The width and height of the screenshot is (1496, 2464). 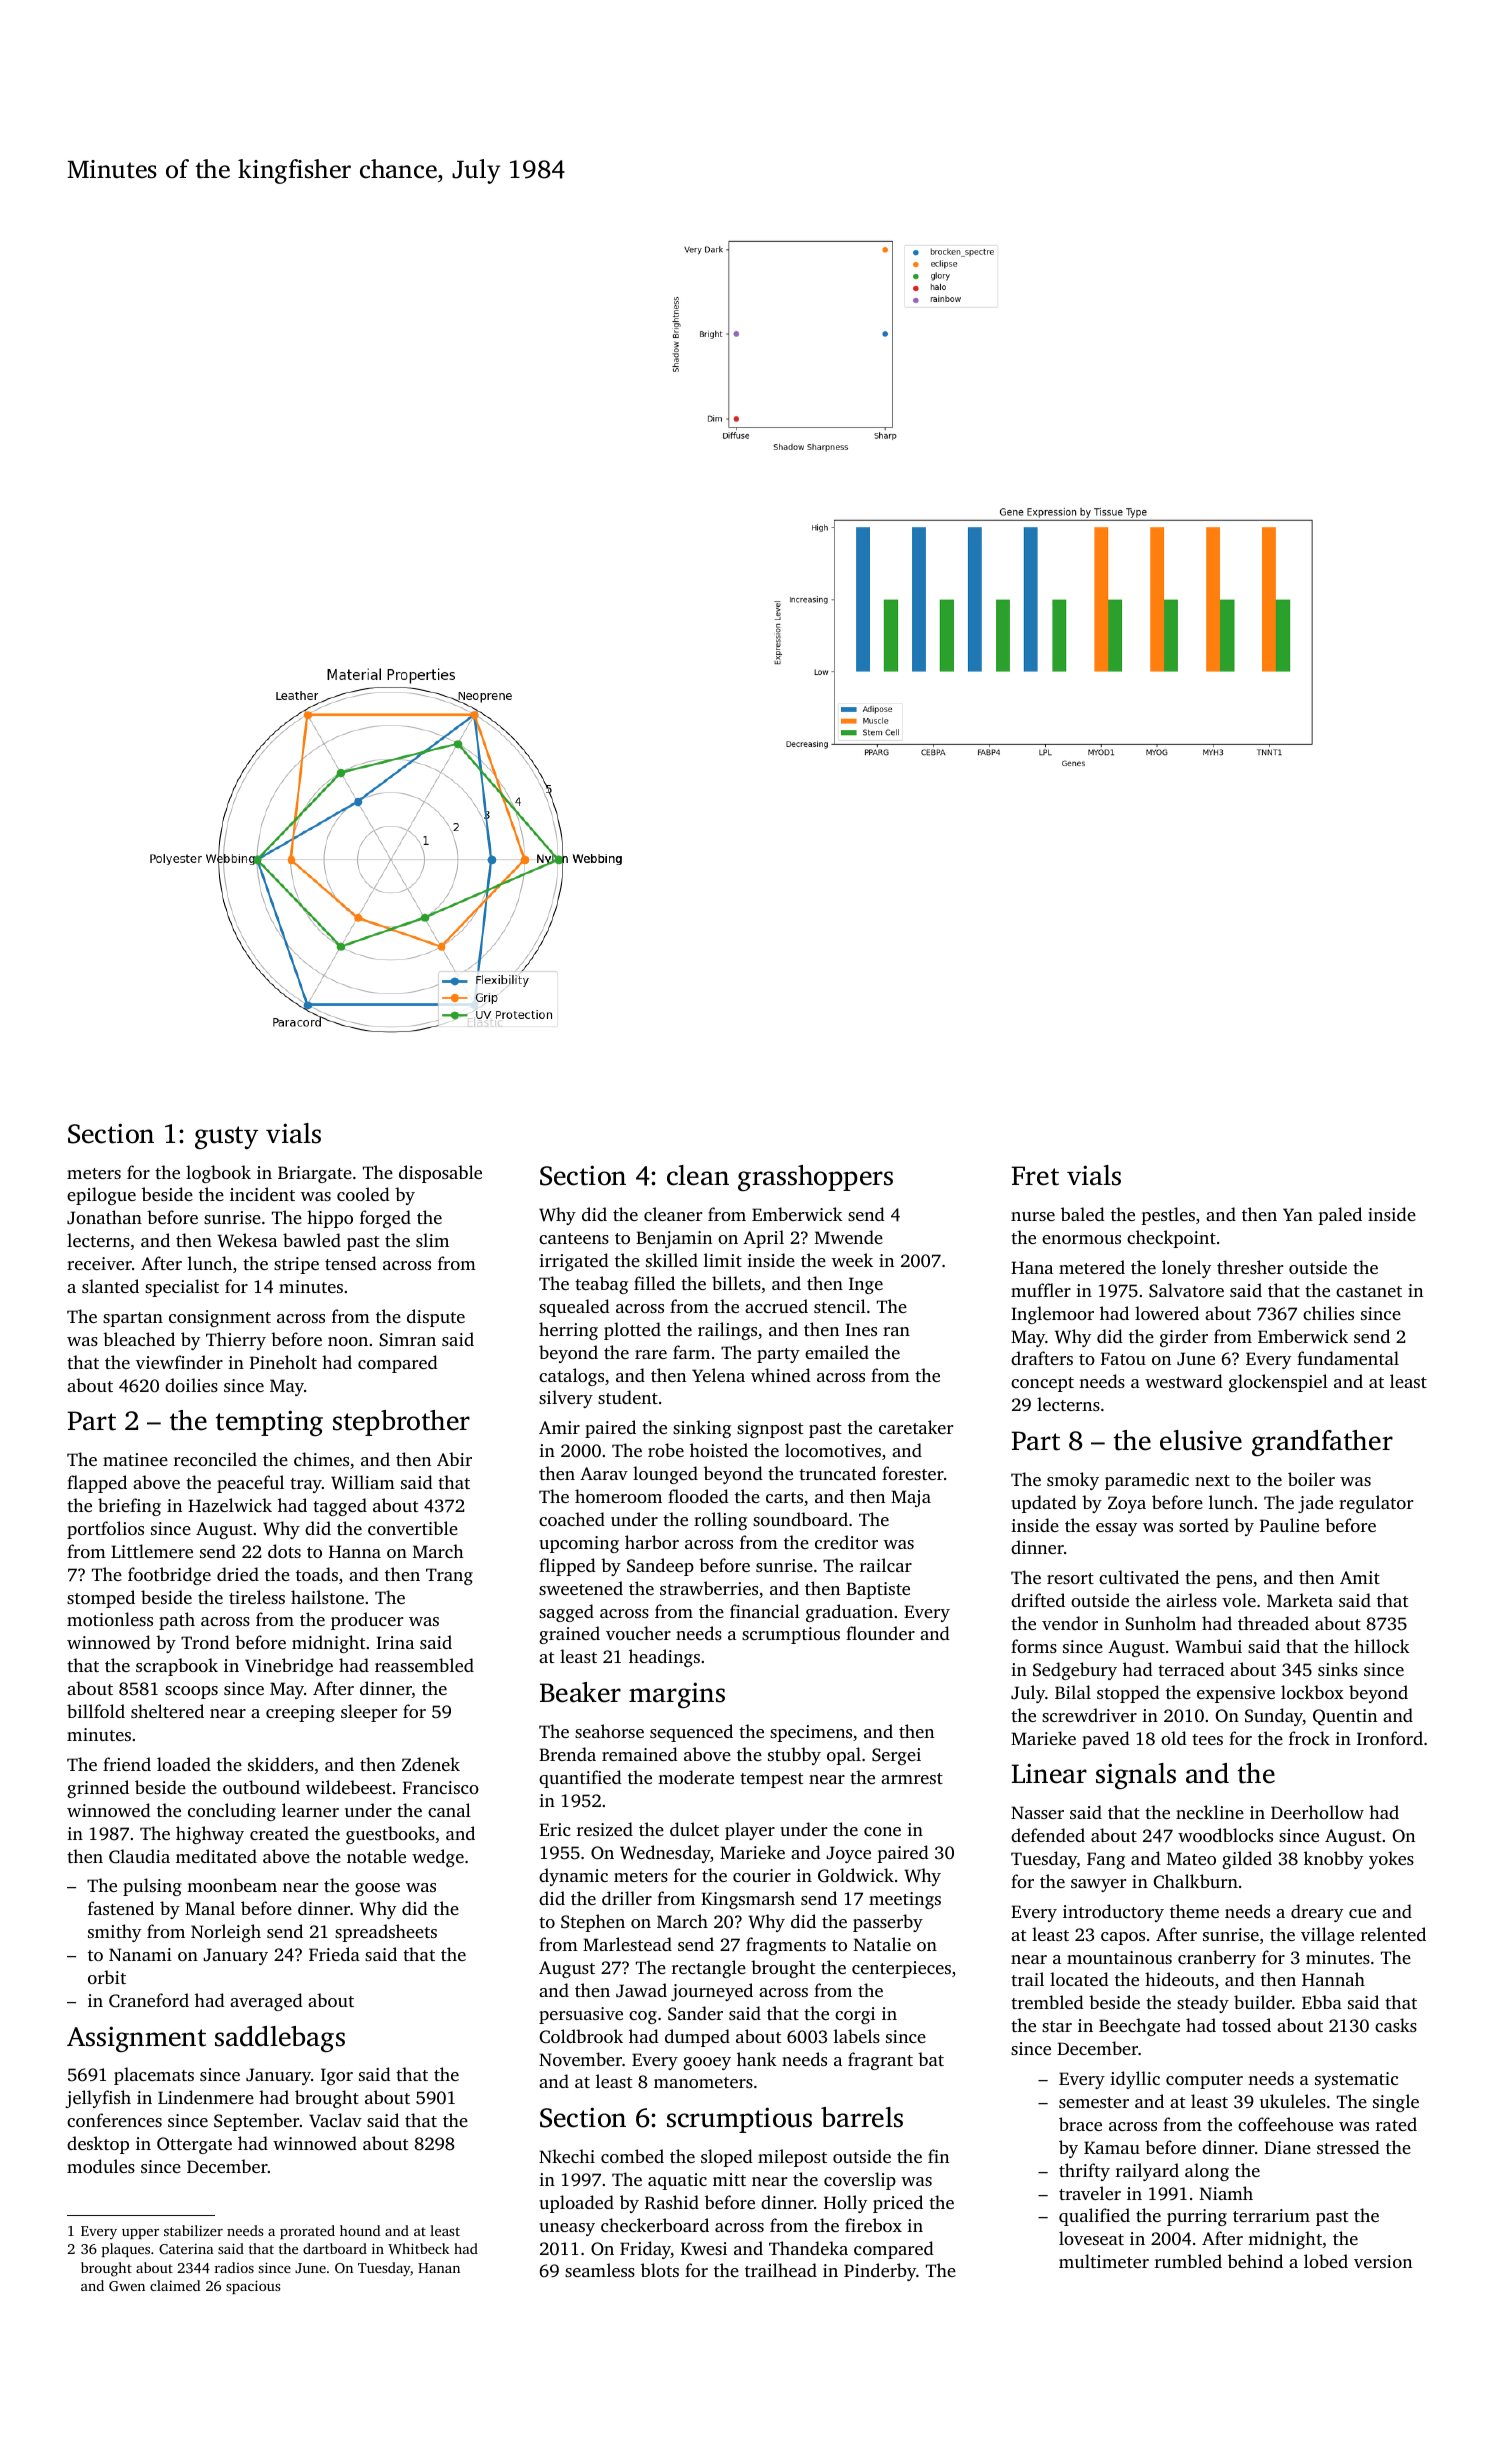 What do you see at coordinates (1204, 2081) in the screenshot?
I see `computer` at bounding box center [1204, 2081].
